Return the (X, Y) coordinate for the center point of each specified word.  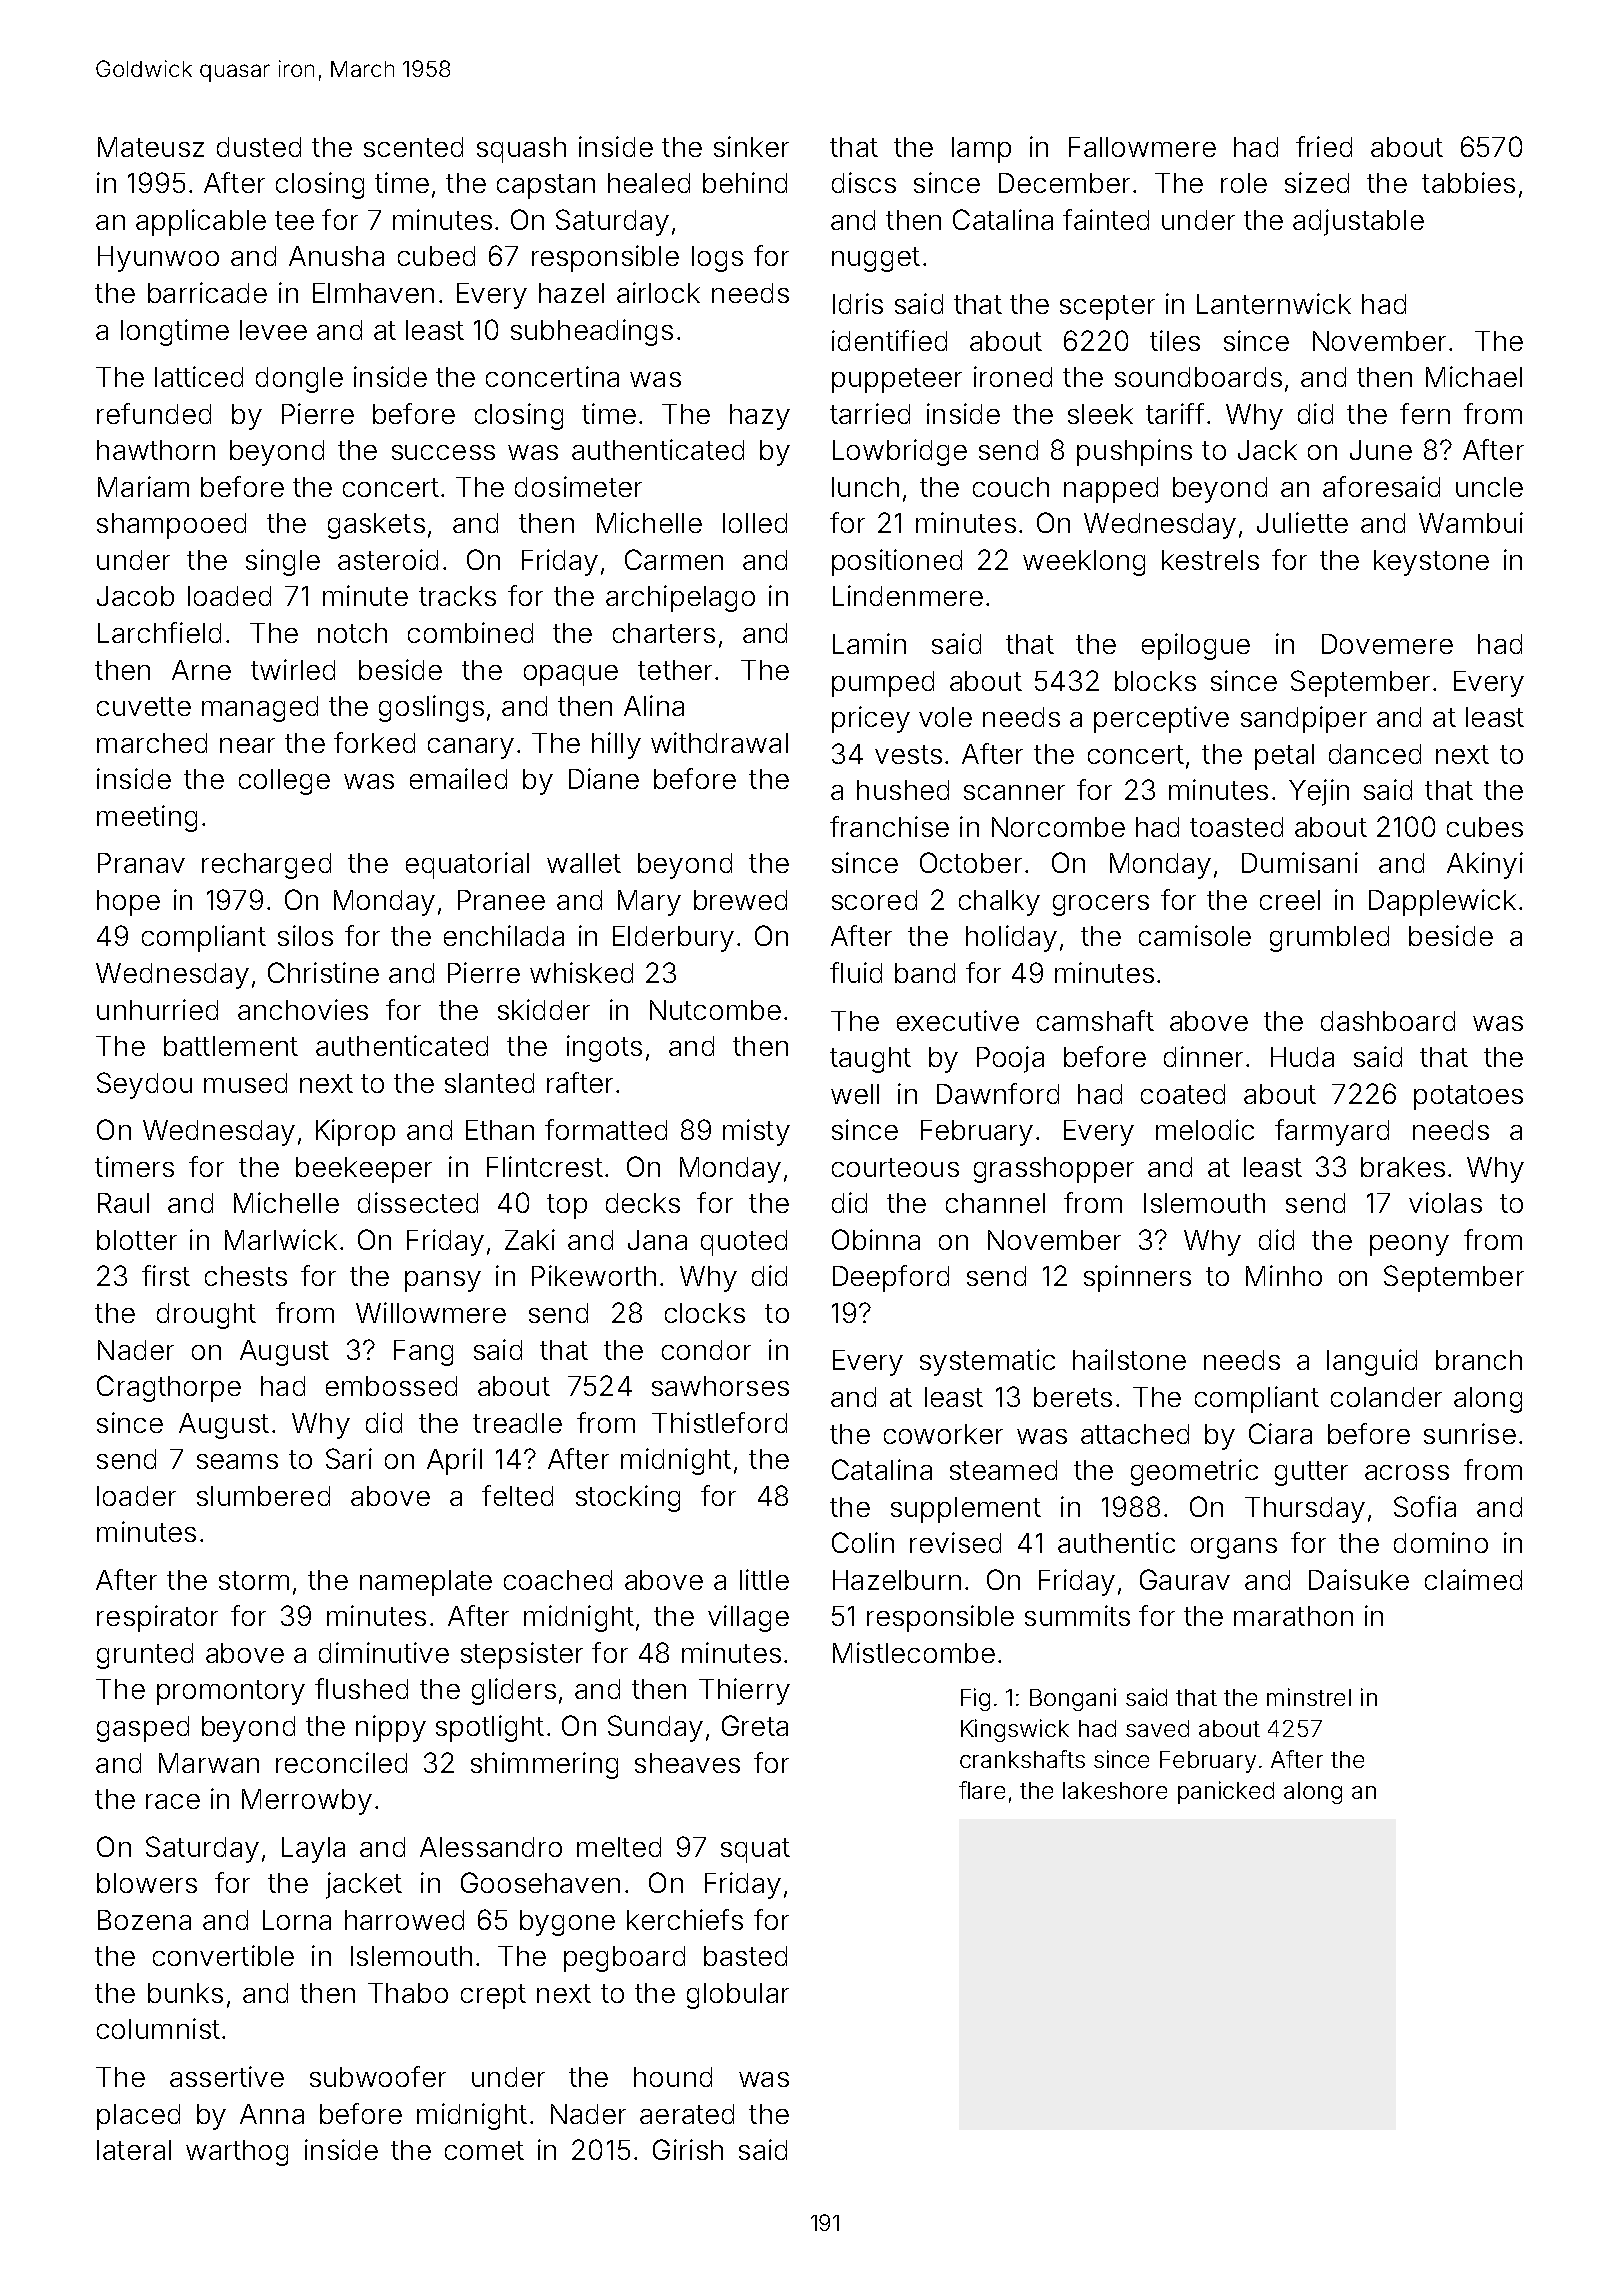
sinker (751, 146)
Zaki (530, 1239)
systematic (987, 1362)
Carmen (674, 559)
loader (136, 1496)
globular (738, 1996)
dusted (259, 147)
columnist (158, 2028)
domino (1441, 1542)
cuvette (144, 706)
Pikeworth (594, 1275)
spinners (1137, 1278)
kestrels (1210, 560)
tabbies (1468, 182)
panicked (1226, 1792)
